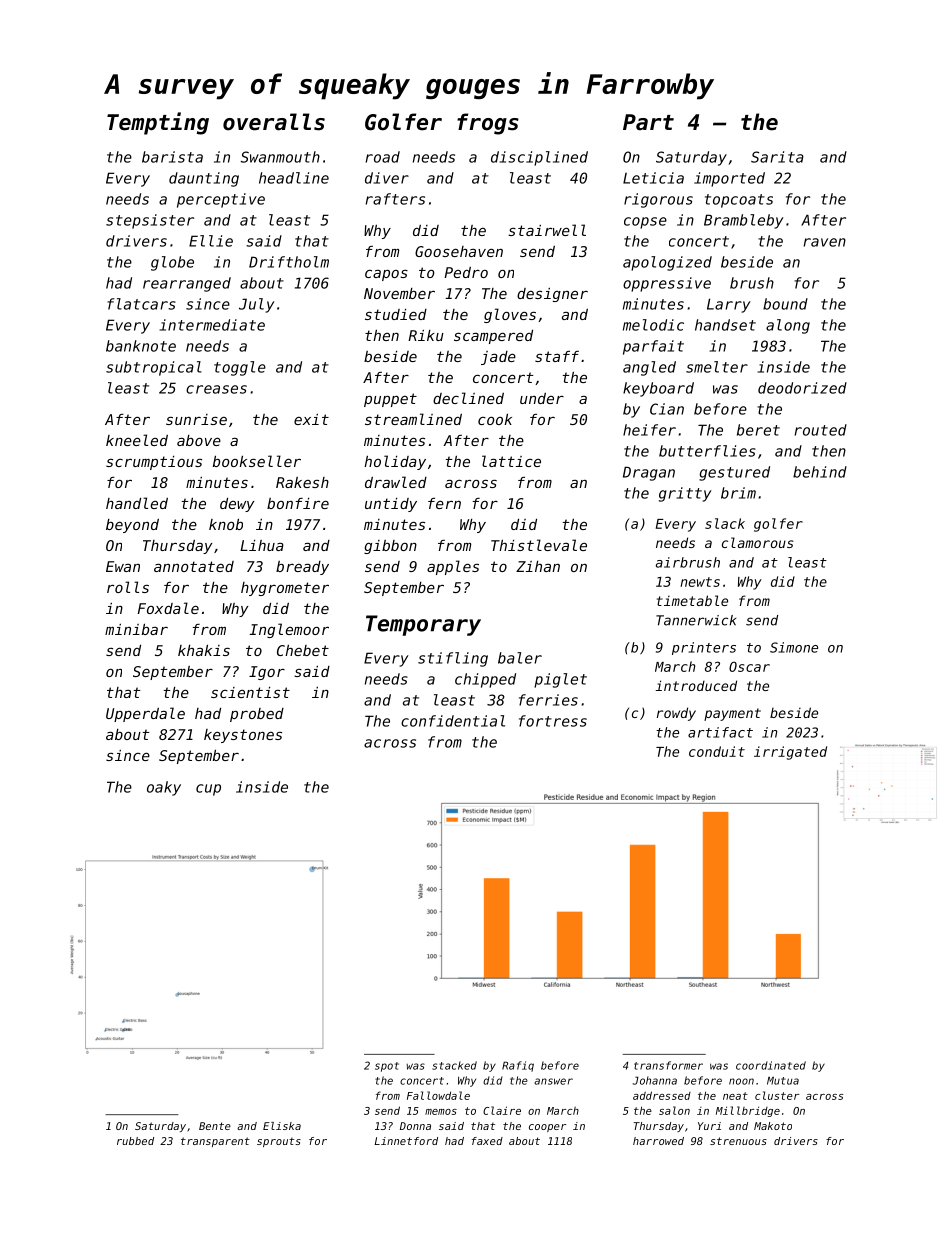 This page has width=952, height=1233. I want to click on studied, so click(396, 314).
